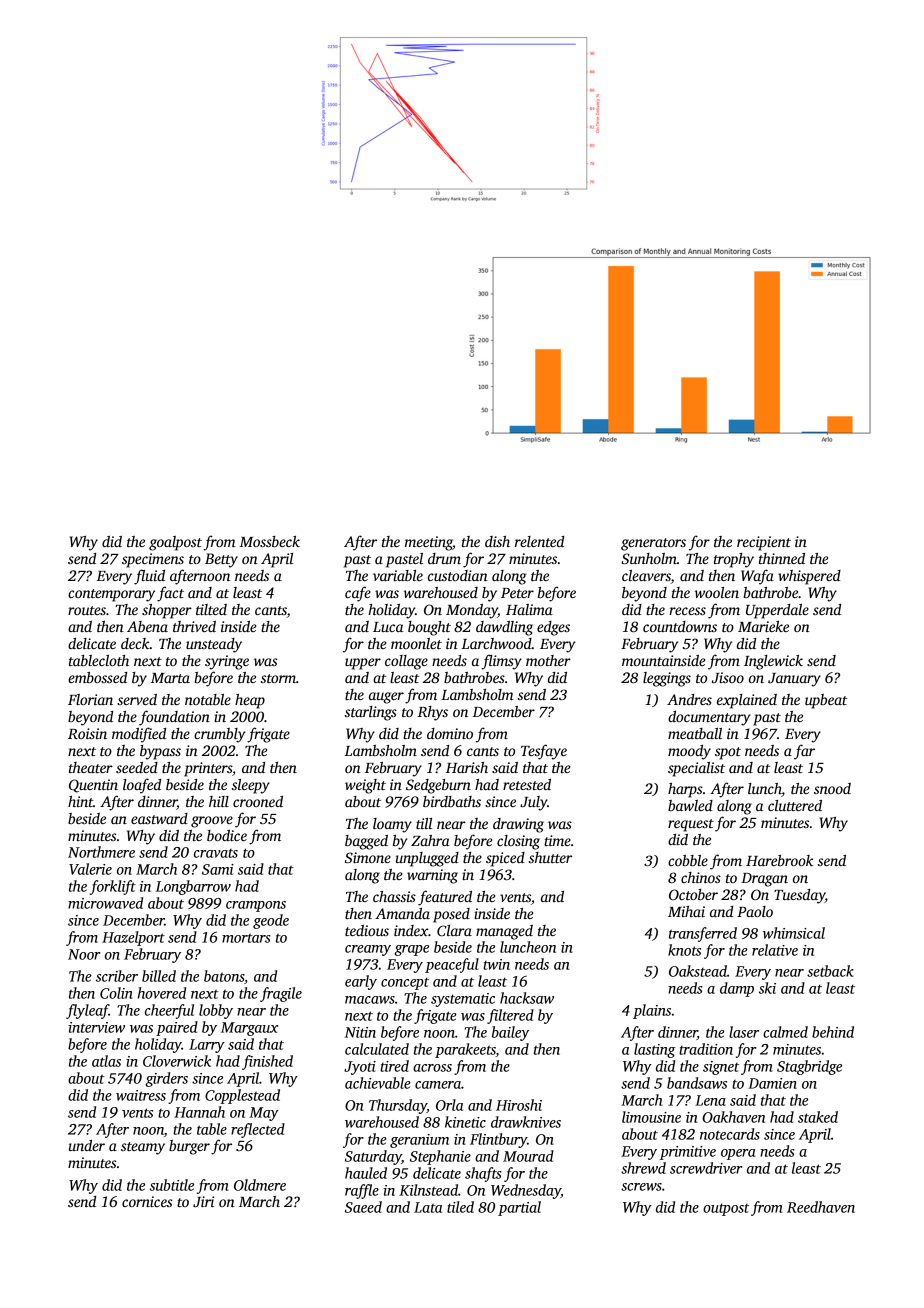  I want to click on collage, so click(406, 662).
